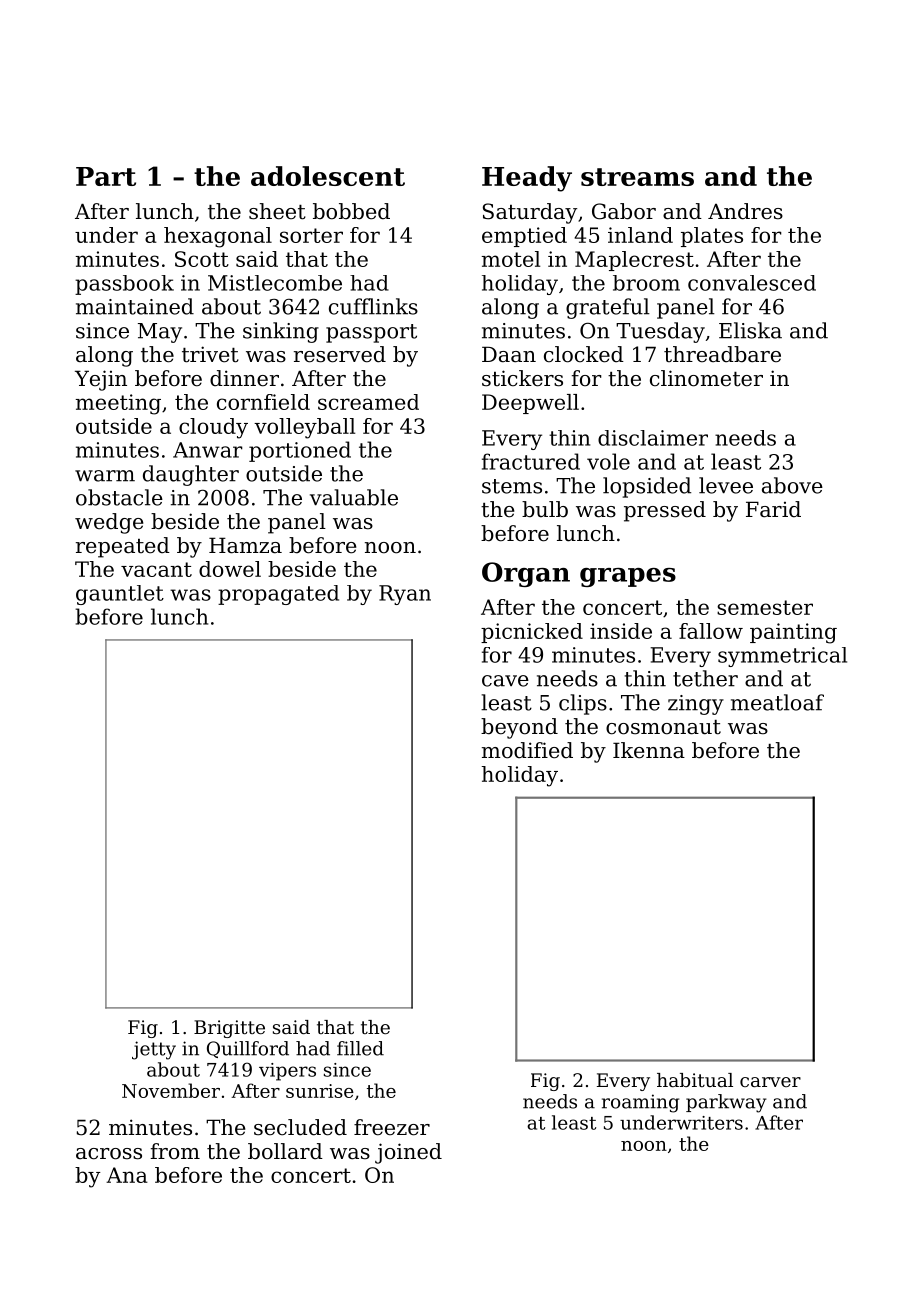 Image resolution: width=924 pixels, height=1311 pixels. I want to click on cufflinks, so click(373, 306).
